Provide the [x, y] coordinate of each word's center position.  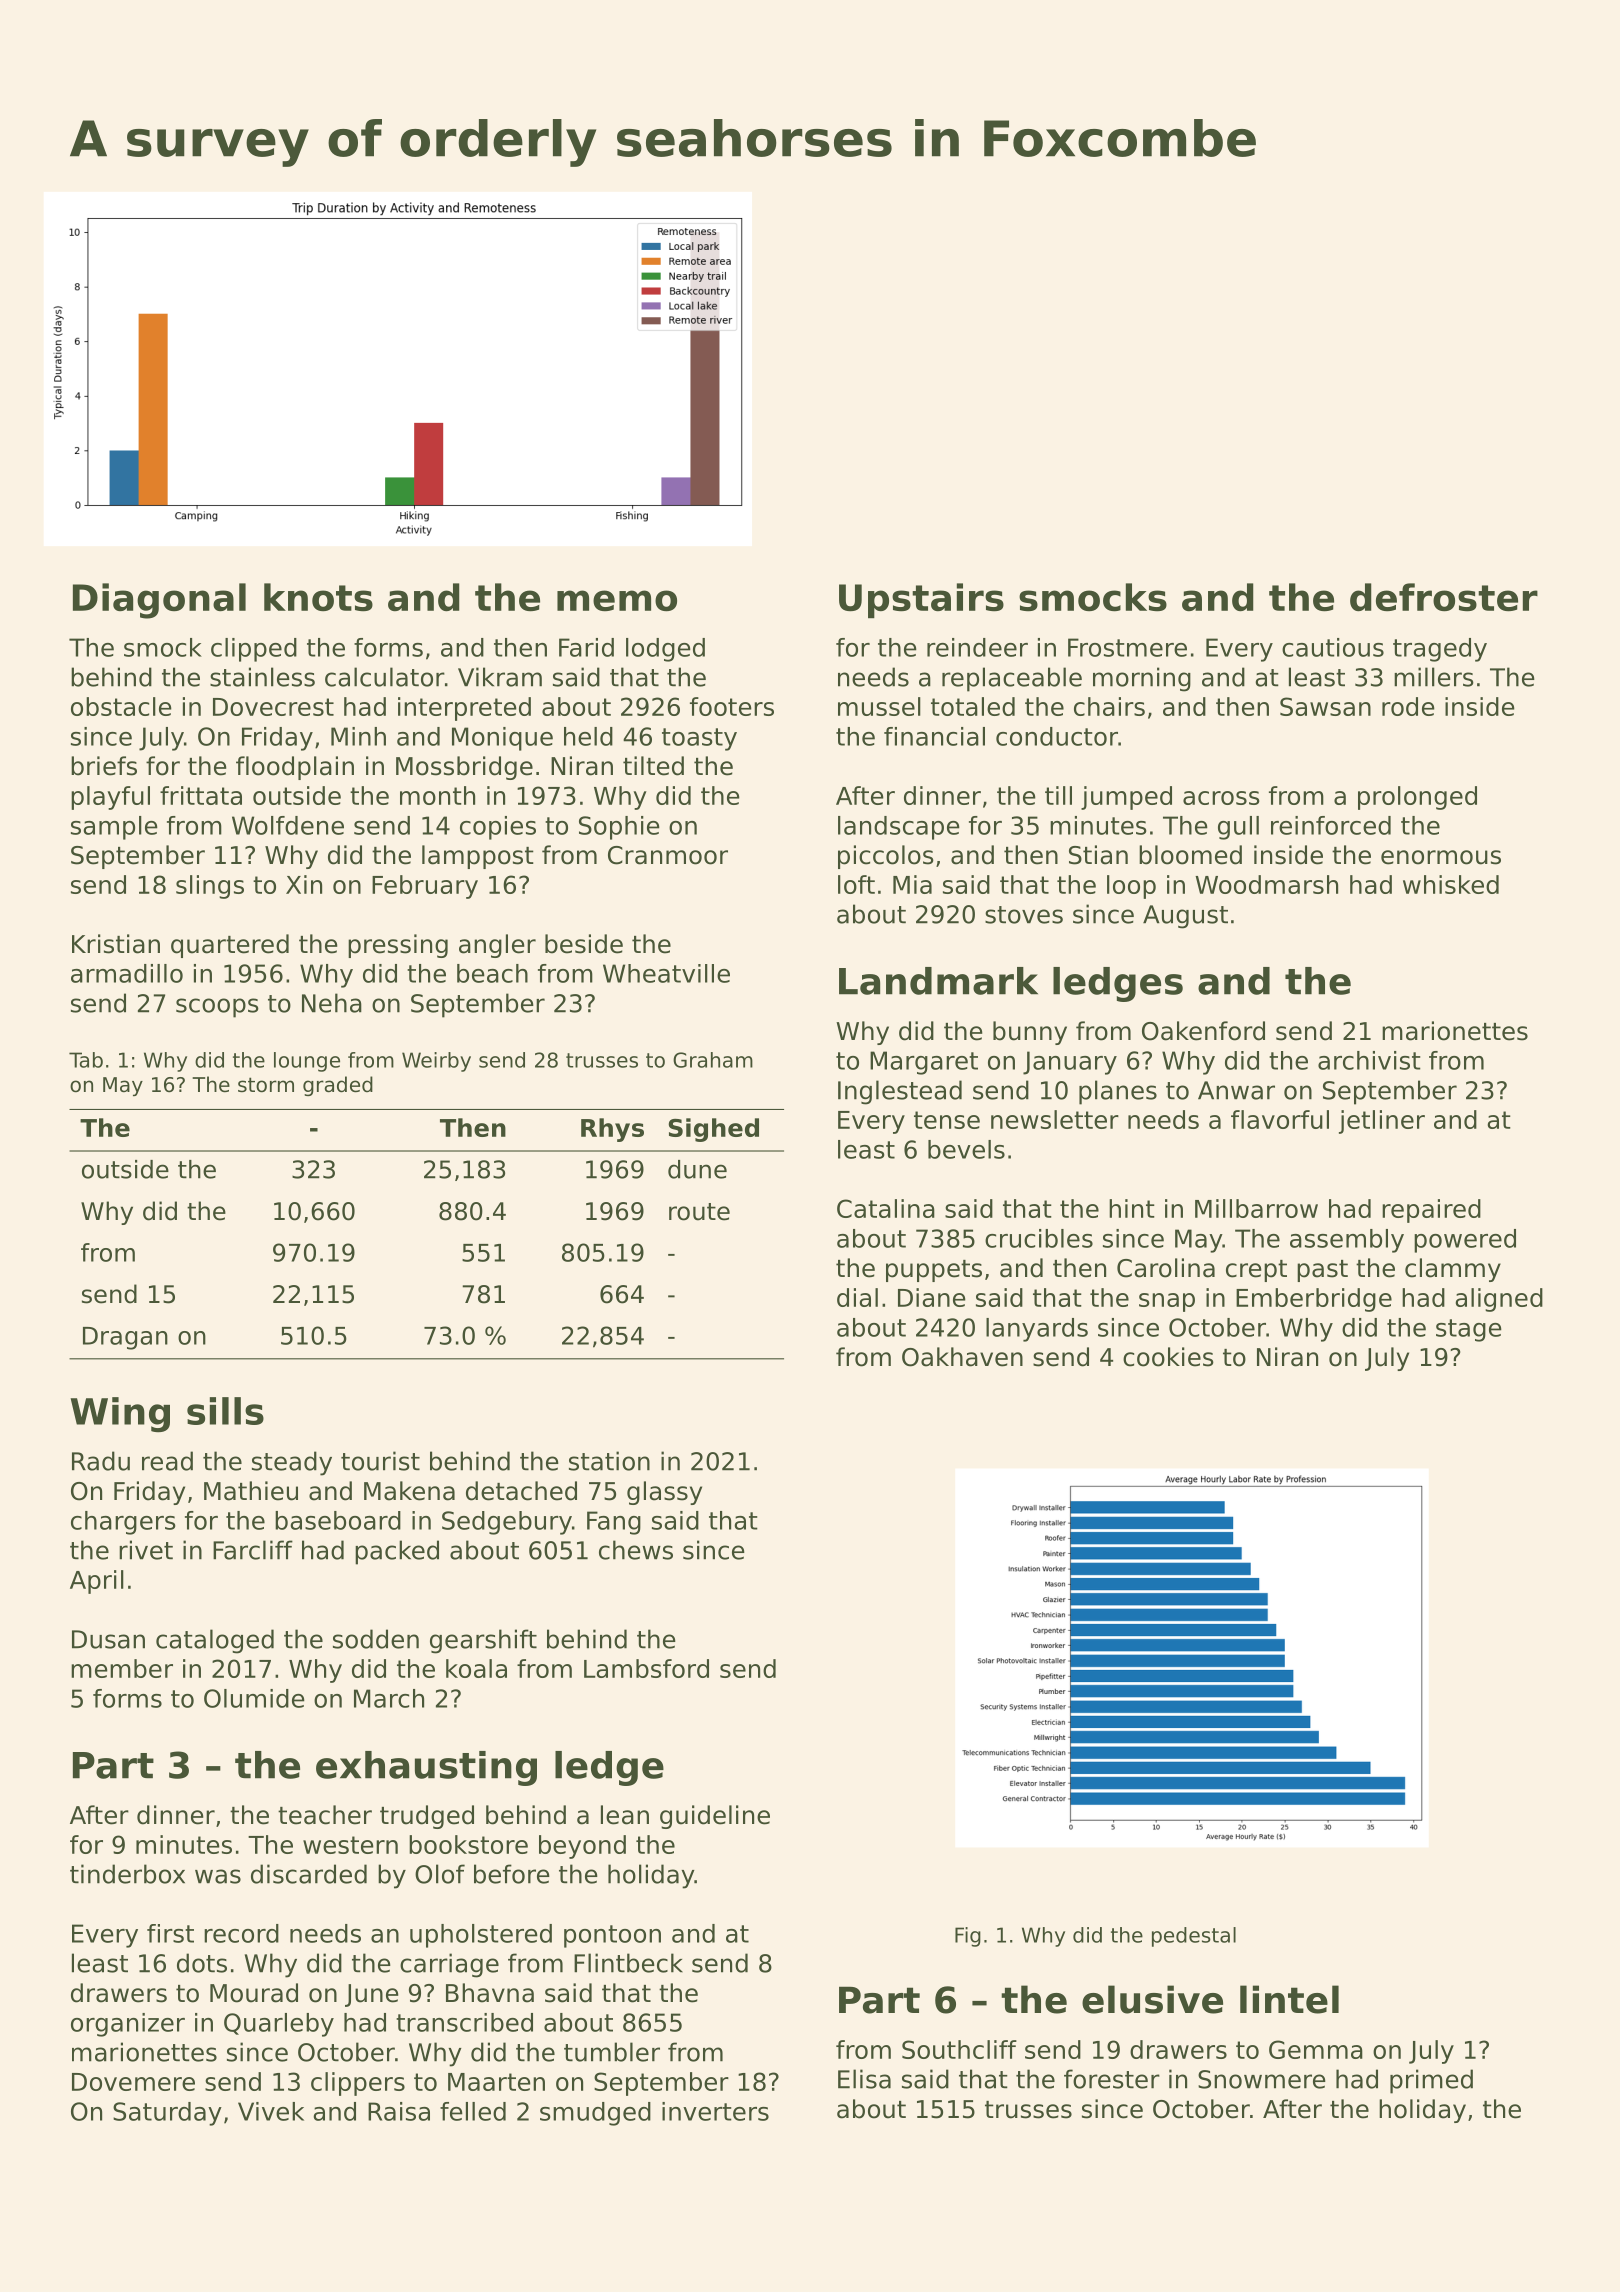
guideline [715, 1817]
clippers [358, 2084]
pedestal [1194, 1937]
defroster [1444, 597]
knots [318, 597]
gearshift [483, 1641]
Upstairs [921, 600]
